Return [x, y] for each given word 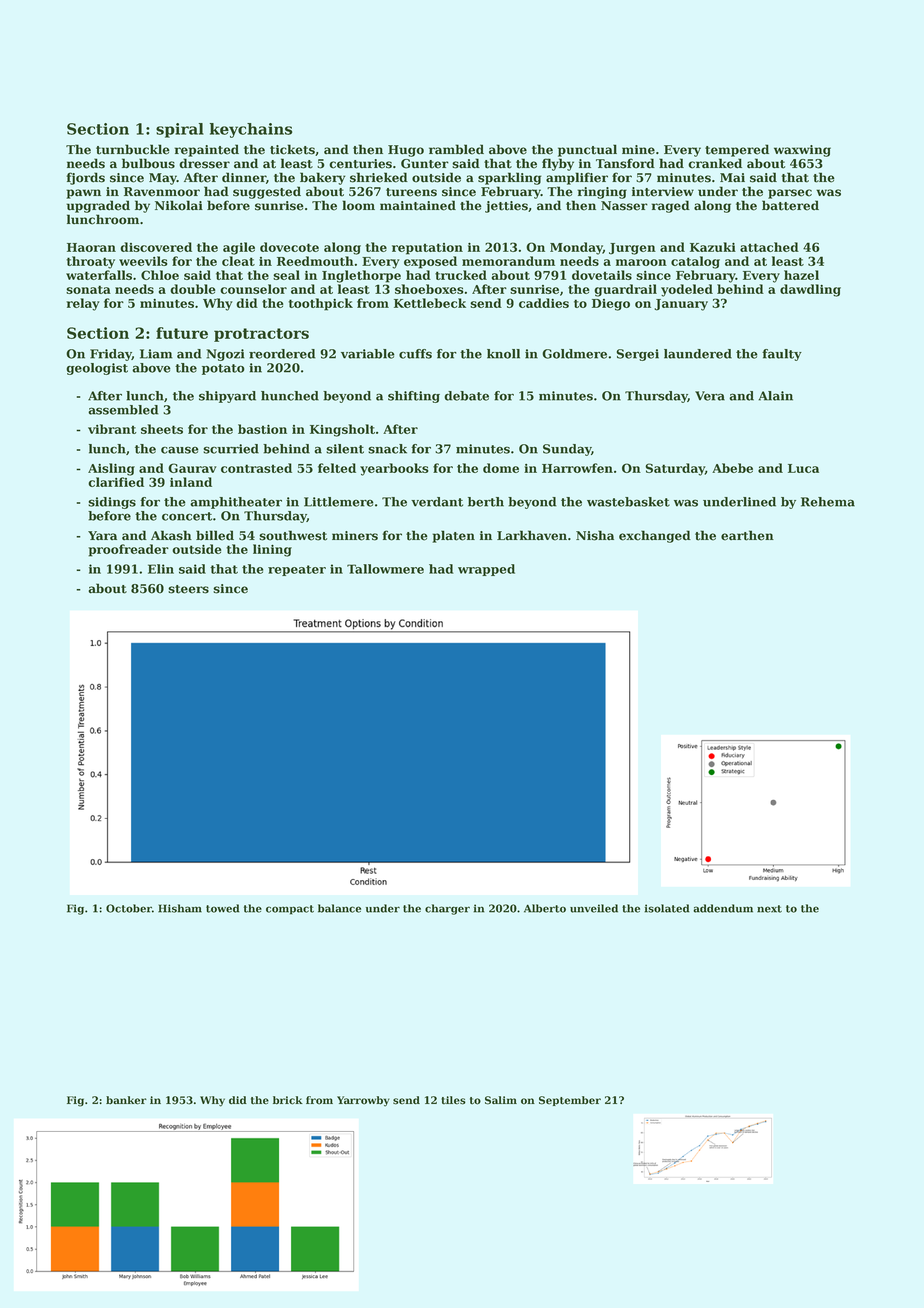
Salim [501, 1100]
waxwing [802, 151]
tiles [453, 1100]
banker [126, 1100]
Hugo [406, 151]
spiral [180, 130]
